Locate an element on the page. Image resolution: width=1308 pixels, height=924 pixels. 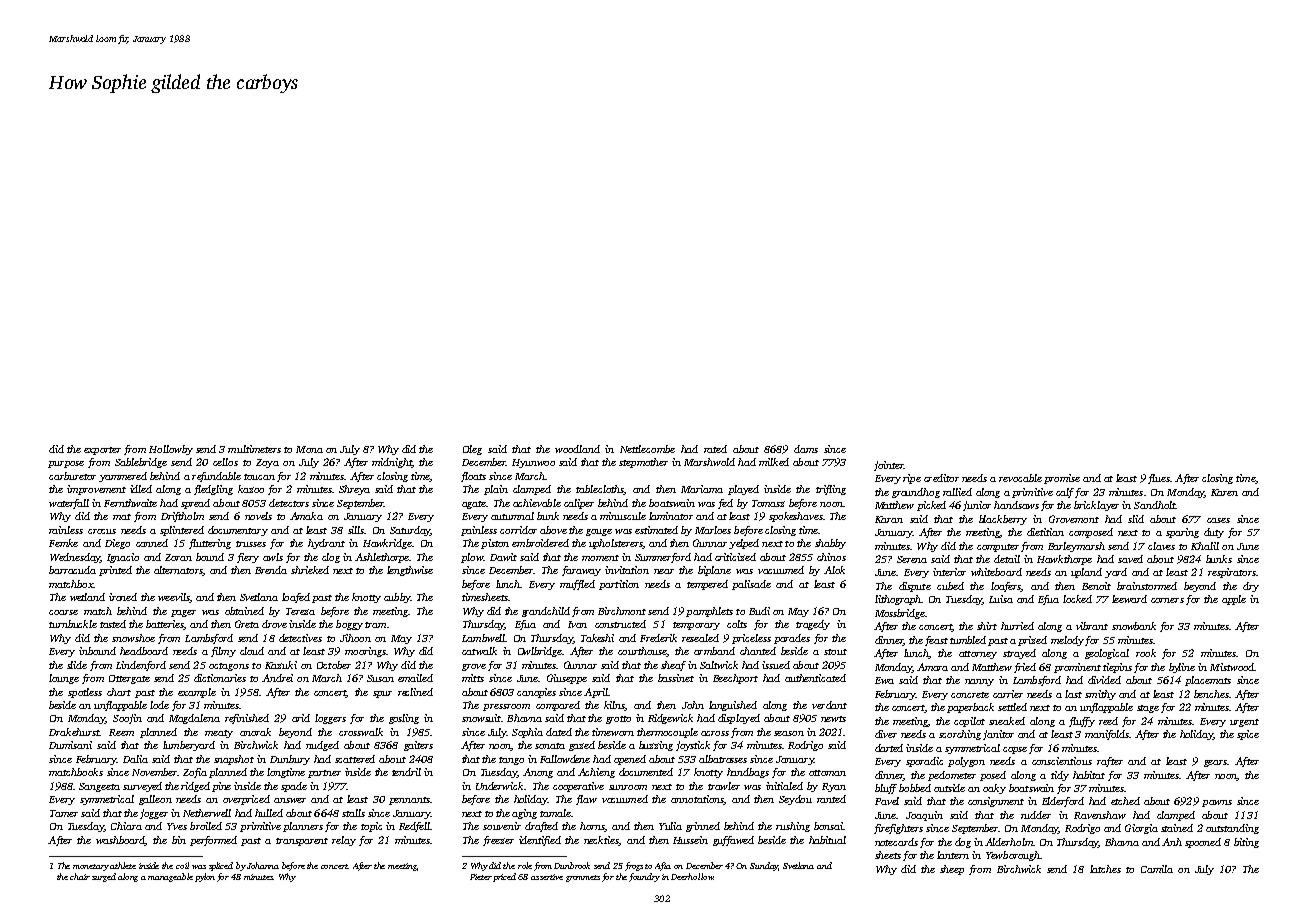
Magdalena is located at coordinates (194, 719).
